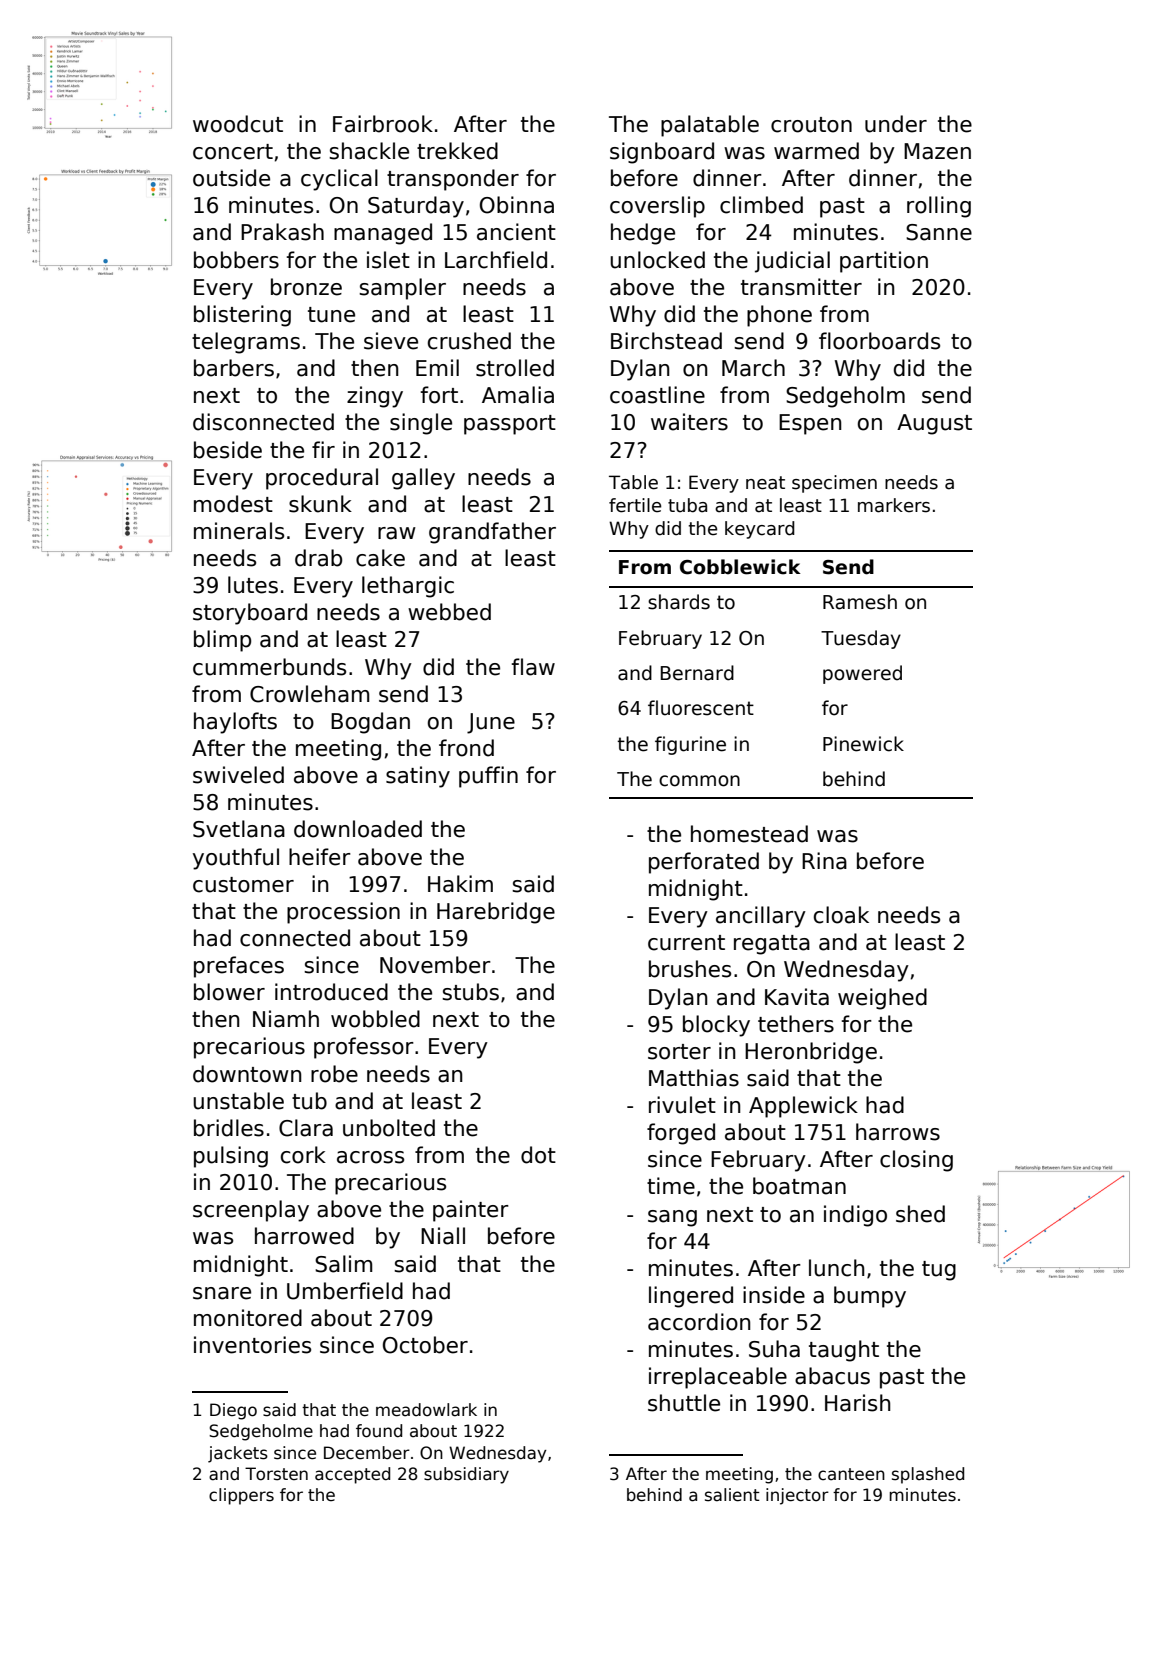 Image resolution: width=1165 pixels, height=1654 pixels. What do you see at coordinates (686, 943) in the page?
I see `current` at bounding box center [686, 943].
